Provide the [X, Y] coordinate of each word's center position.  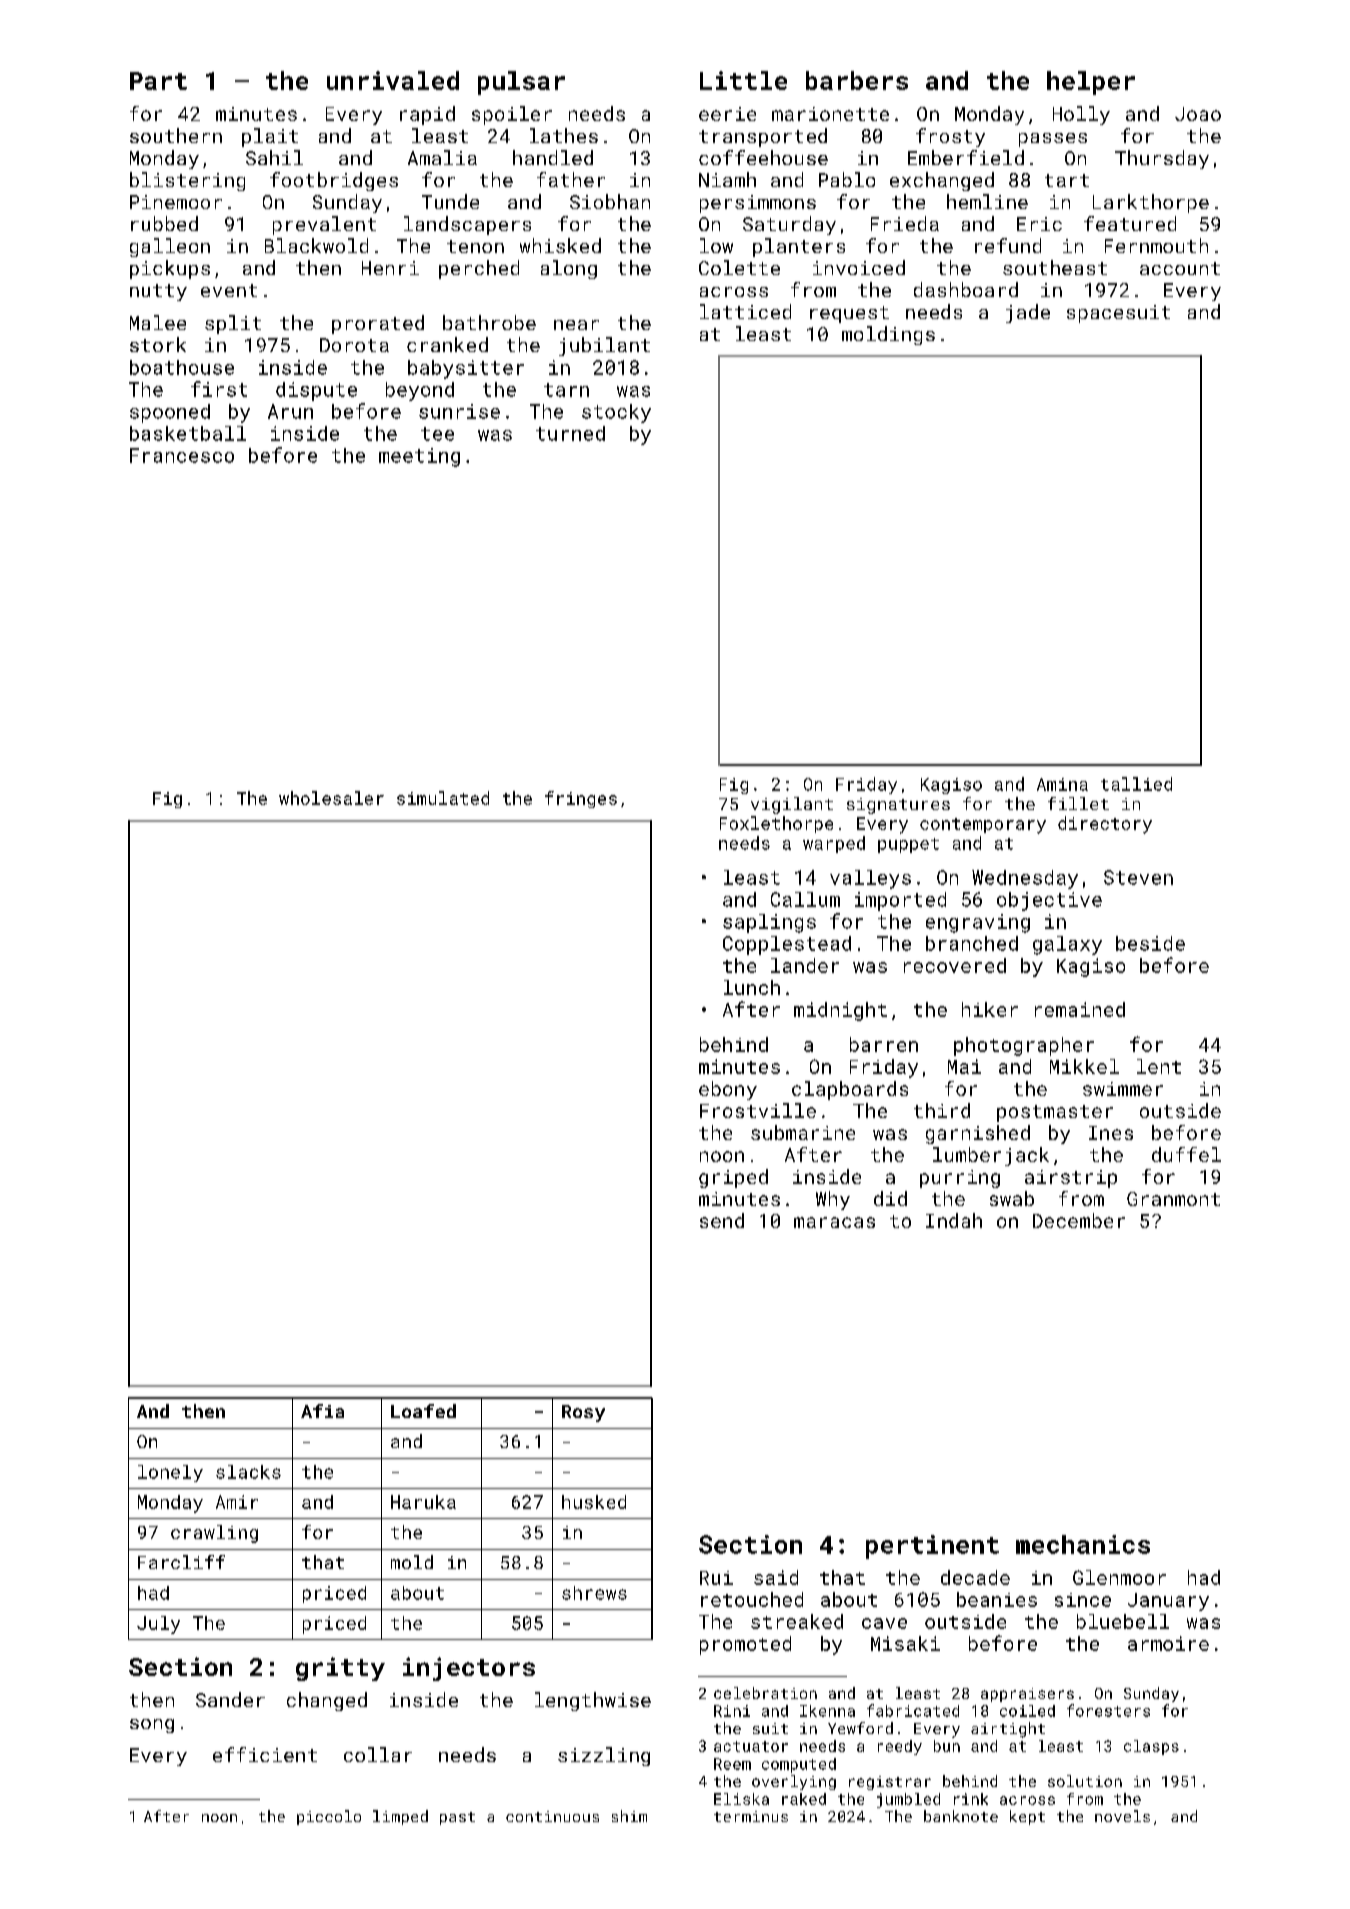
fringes [581, 799]
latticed [745, 311]
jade [1028, 313]
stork [158, 344]
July [158, 1625]
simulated [443, 798]
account [1180, 268]
